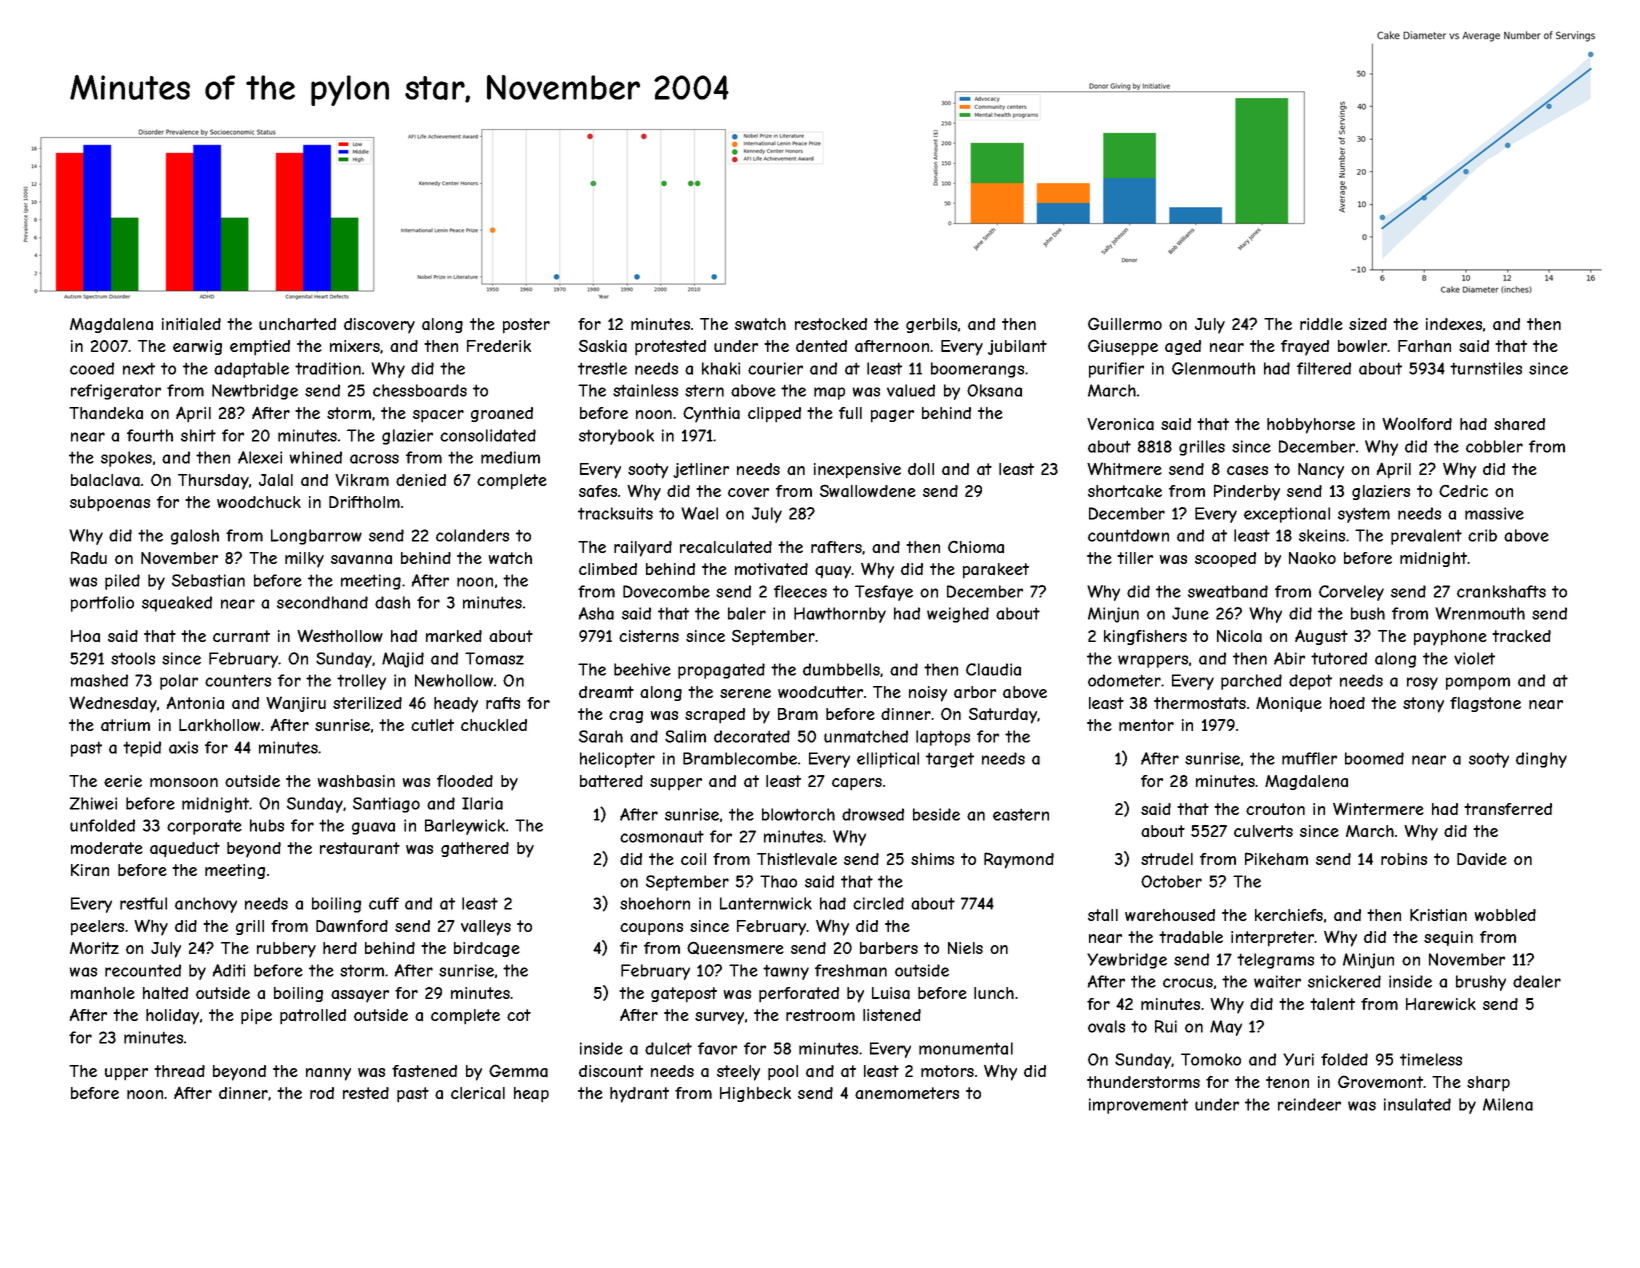 The height and width of the screenshot is (1268, 1640). I want to click on kerchiefs, so click(1289, 915).
